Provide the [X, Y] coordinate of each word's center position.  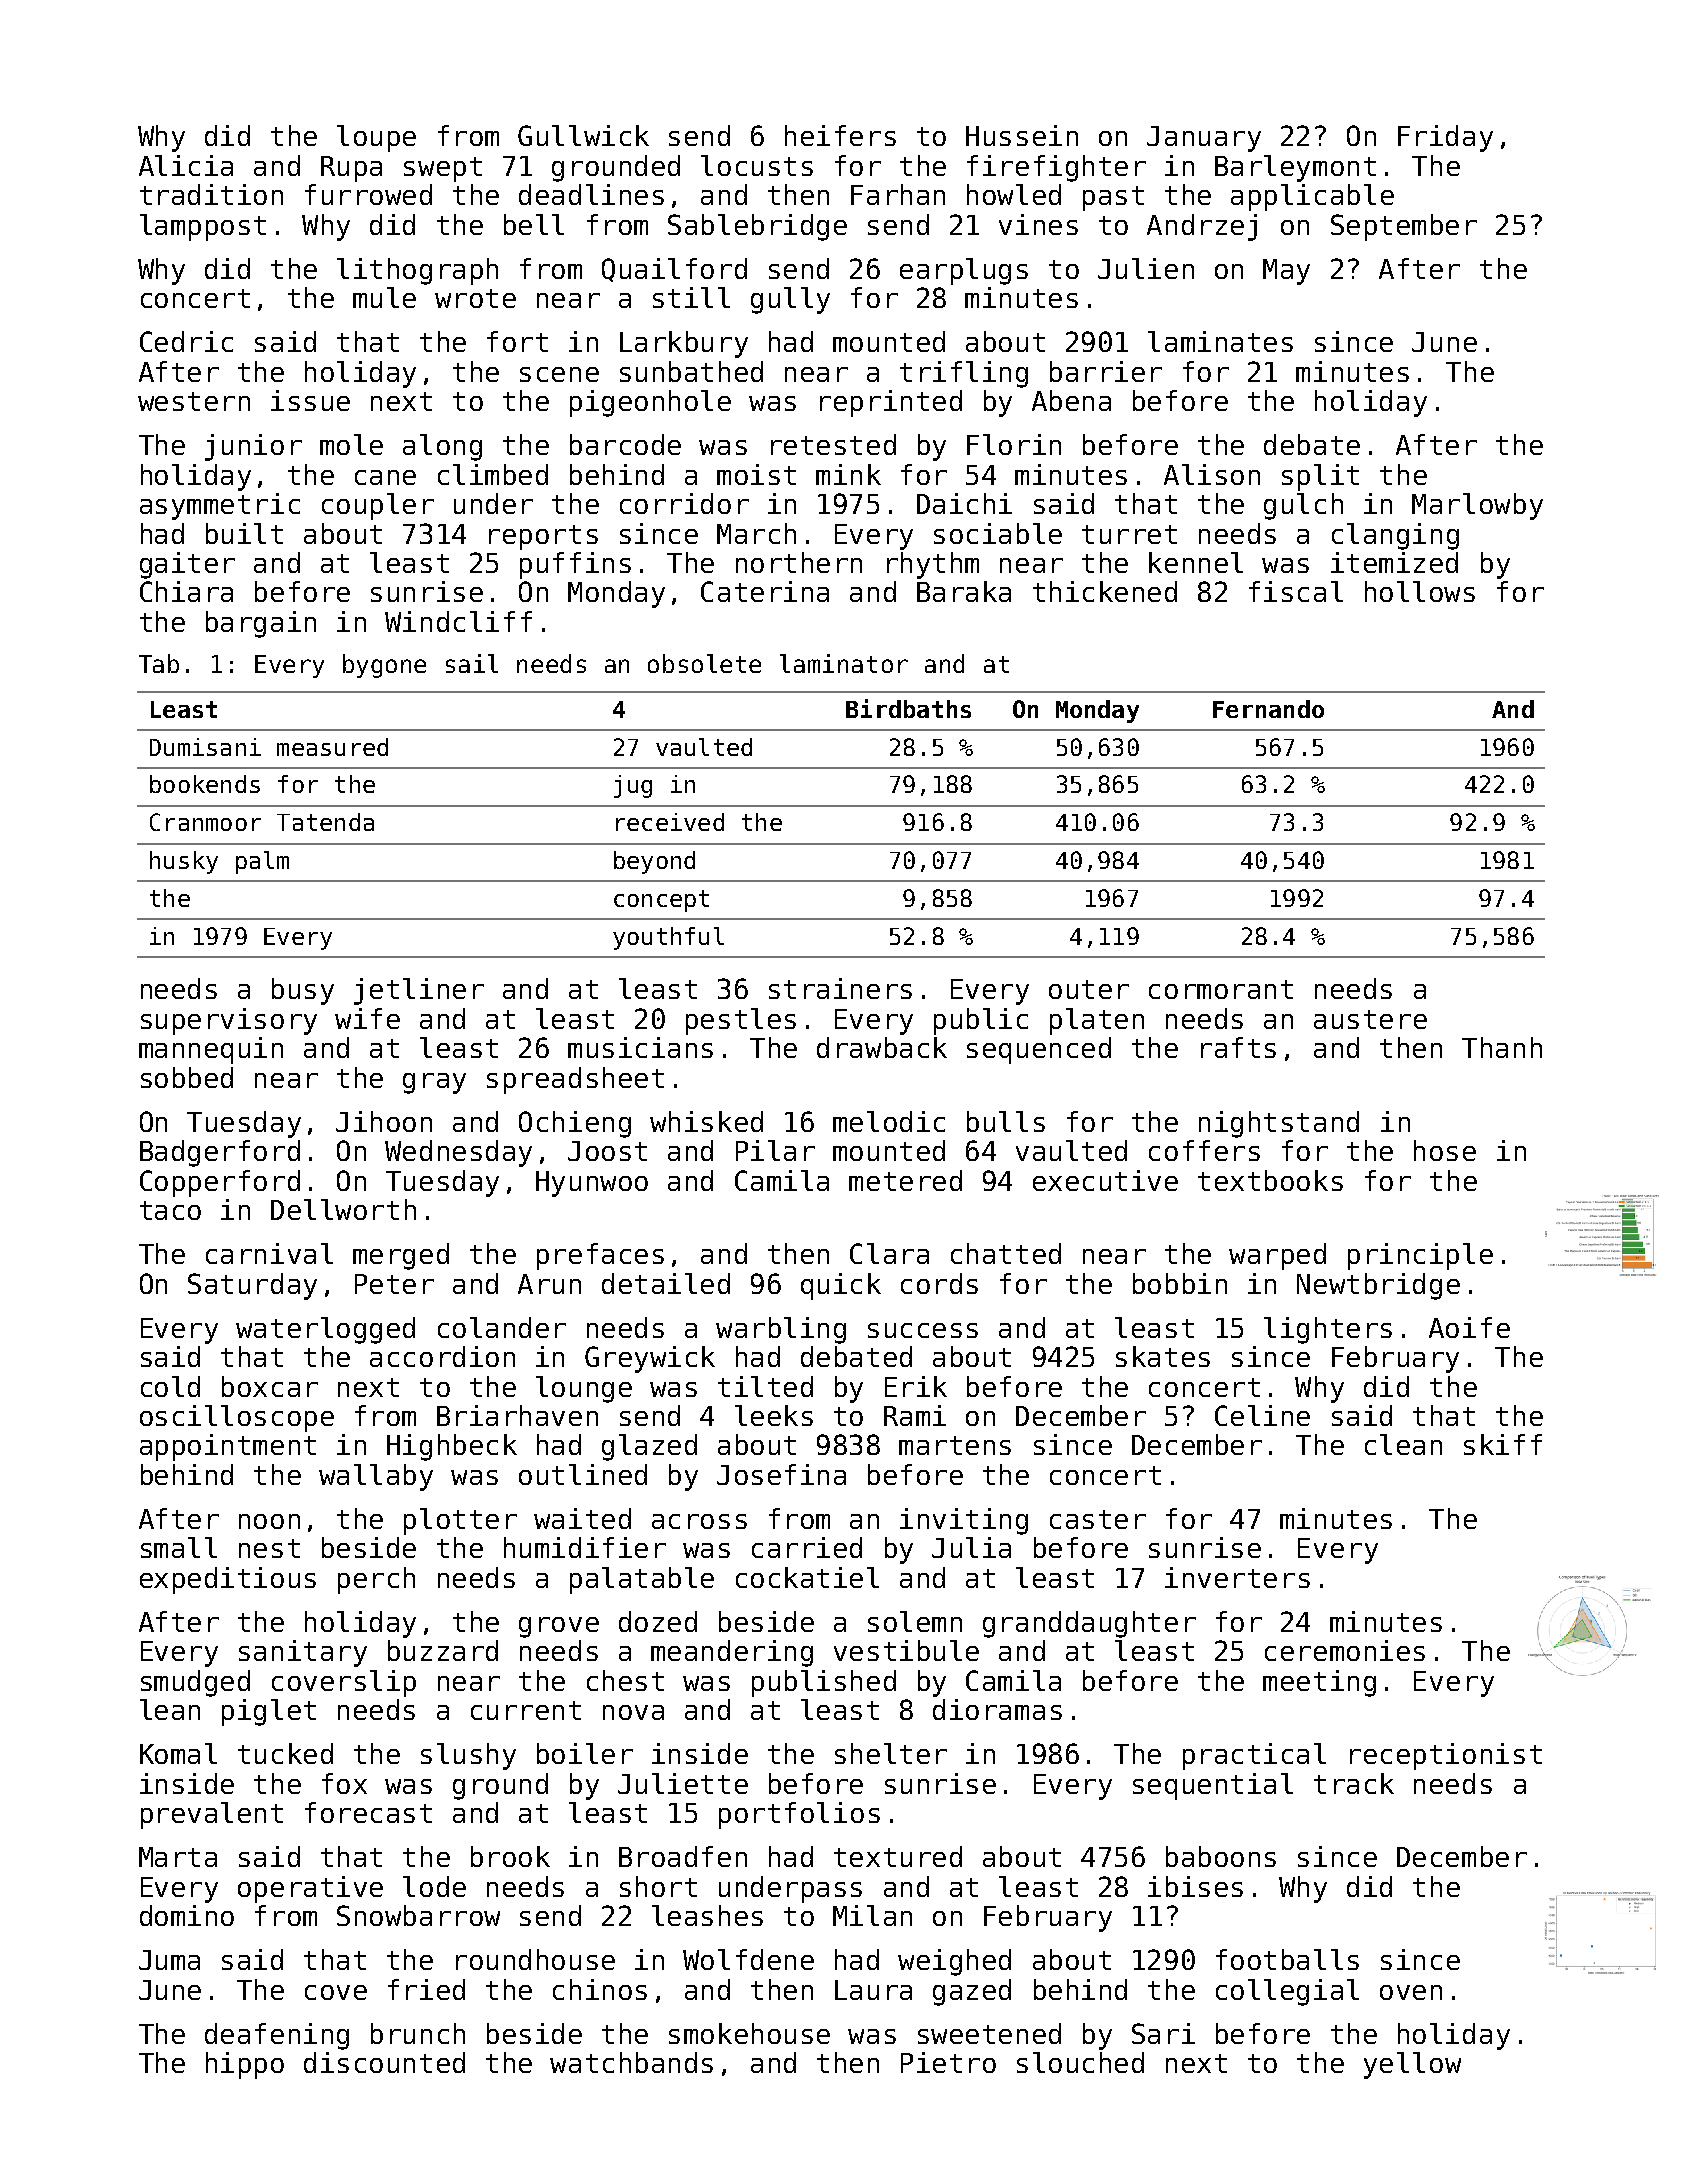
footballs [1287, 1959]
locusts [757, 165]
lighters [1328, 1330]
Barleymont [1295, 168]
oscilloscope [237, 1418]
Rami [915, 1415]
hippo [245, 2065]
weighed [954, 1962]
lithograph [417, 271]
